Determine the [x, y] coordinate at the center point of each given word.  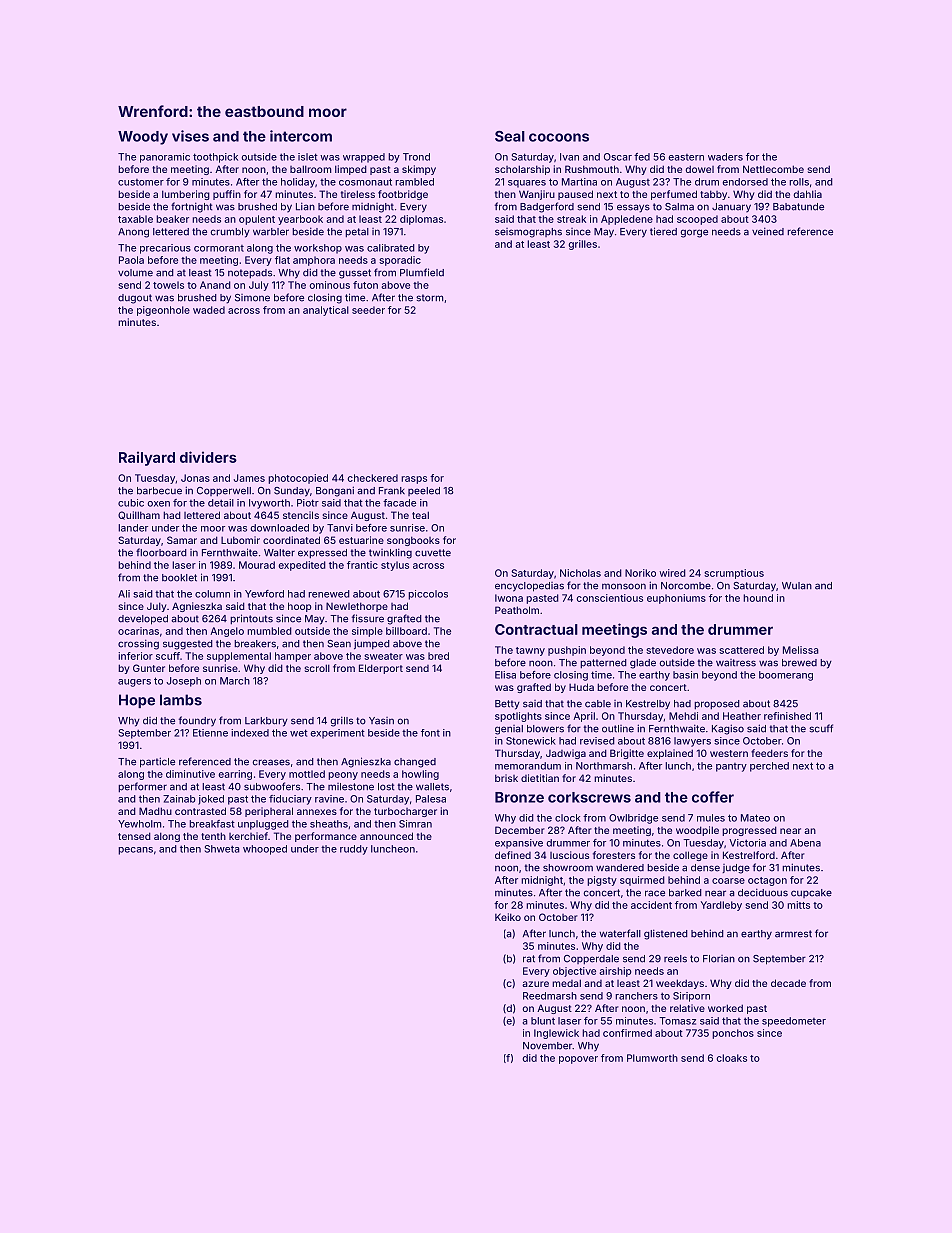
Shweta [222, 849]
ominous [330, 285]
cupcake [811, 893]
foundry [197, 721]
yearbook [300, 220]
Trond [416, 157]
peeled [424, 491]
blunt [543, 1021]
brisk [506, 778]
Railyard [147, 458]
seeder [368, 310]
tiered [663, 231]
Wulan [797, 586]
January [731, 208]
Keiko [508, 917]
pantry [731, 767]
